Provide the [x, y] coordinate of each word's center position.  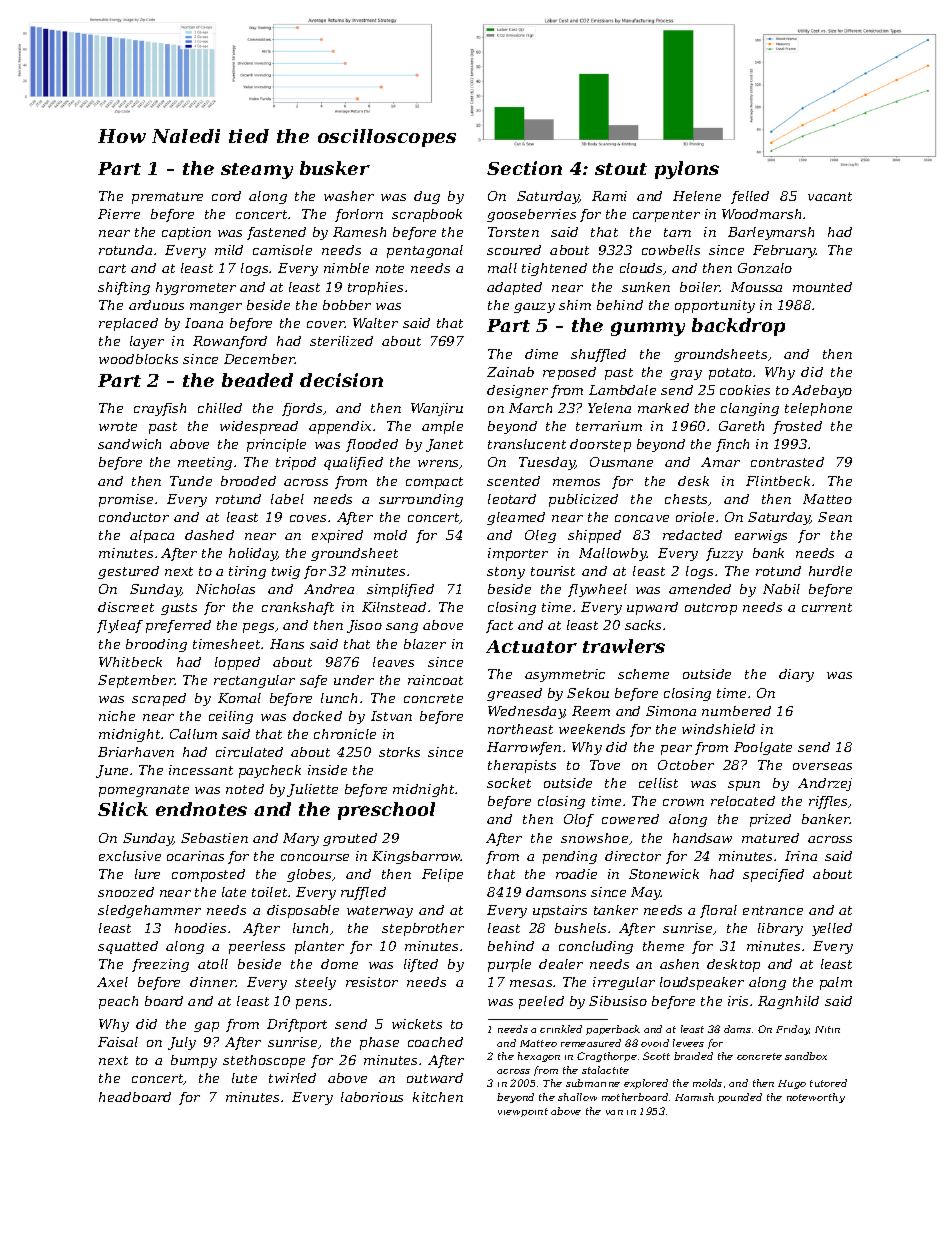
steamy [257, 171]
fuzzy [724, 554]
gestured [128, 572]
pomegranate [144, 791]
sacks [643, 625]
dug [427, 197]
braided [693, 1056]
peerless [257, 947]
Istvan [391, 716]
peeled [541, 1002]
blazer [425, 644]
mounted [822, 287]
